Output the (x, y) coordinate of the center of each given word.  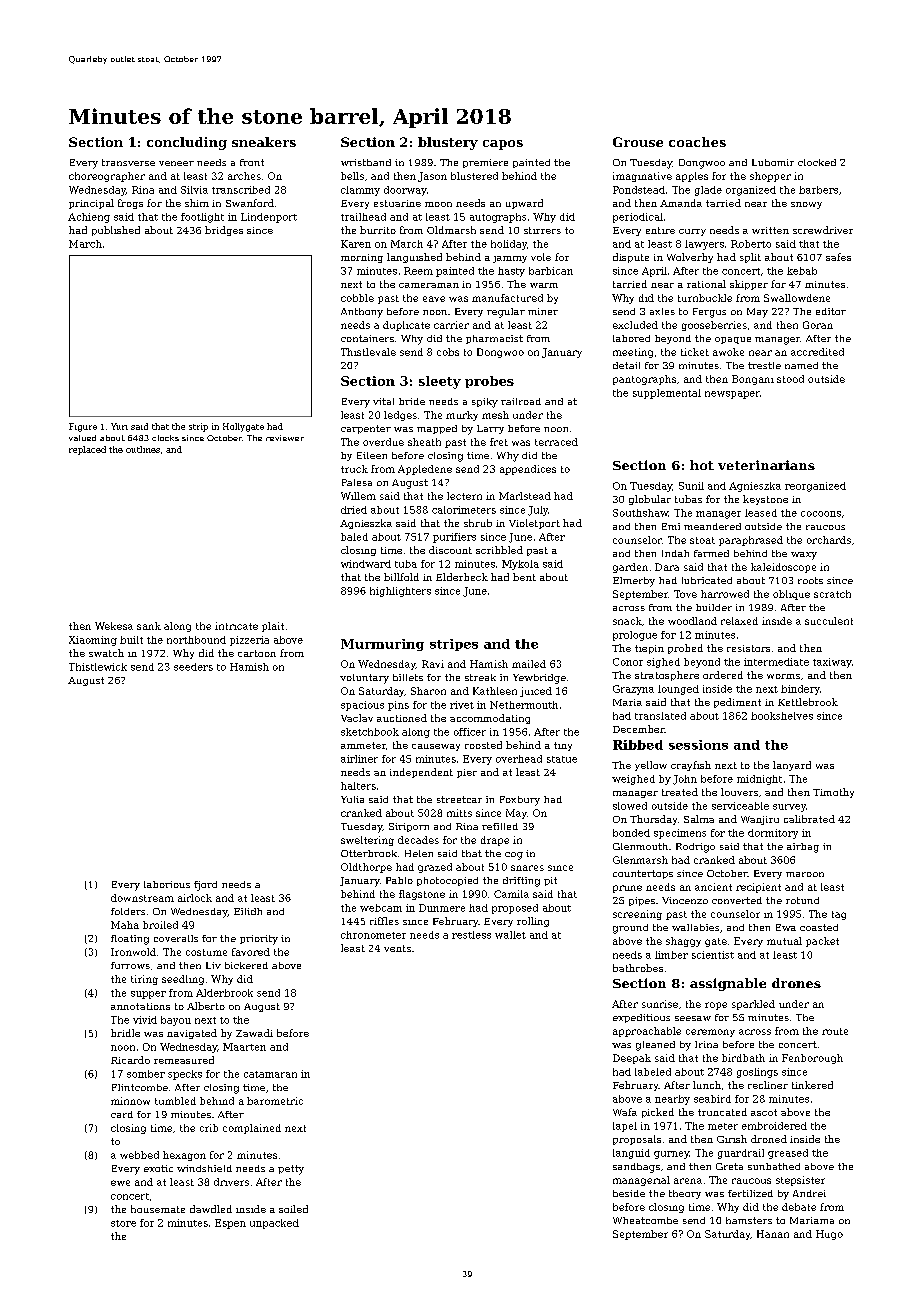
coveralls (176, 938)
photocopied (447, 881)
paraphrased (751, 541)
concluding (187, 143)
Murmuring (382, 645)
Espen (230, 1224)
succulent (829, 621)
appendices (528, 470)
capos (503, 145)
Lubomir (773, 162)
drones (796, 983)
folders (128, 911)
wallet (510, 935)
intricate (236, 626)
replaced (87, 450)
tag (839, 915)
